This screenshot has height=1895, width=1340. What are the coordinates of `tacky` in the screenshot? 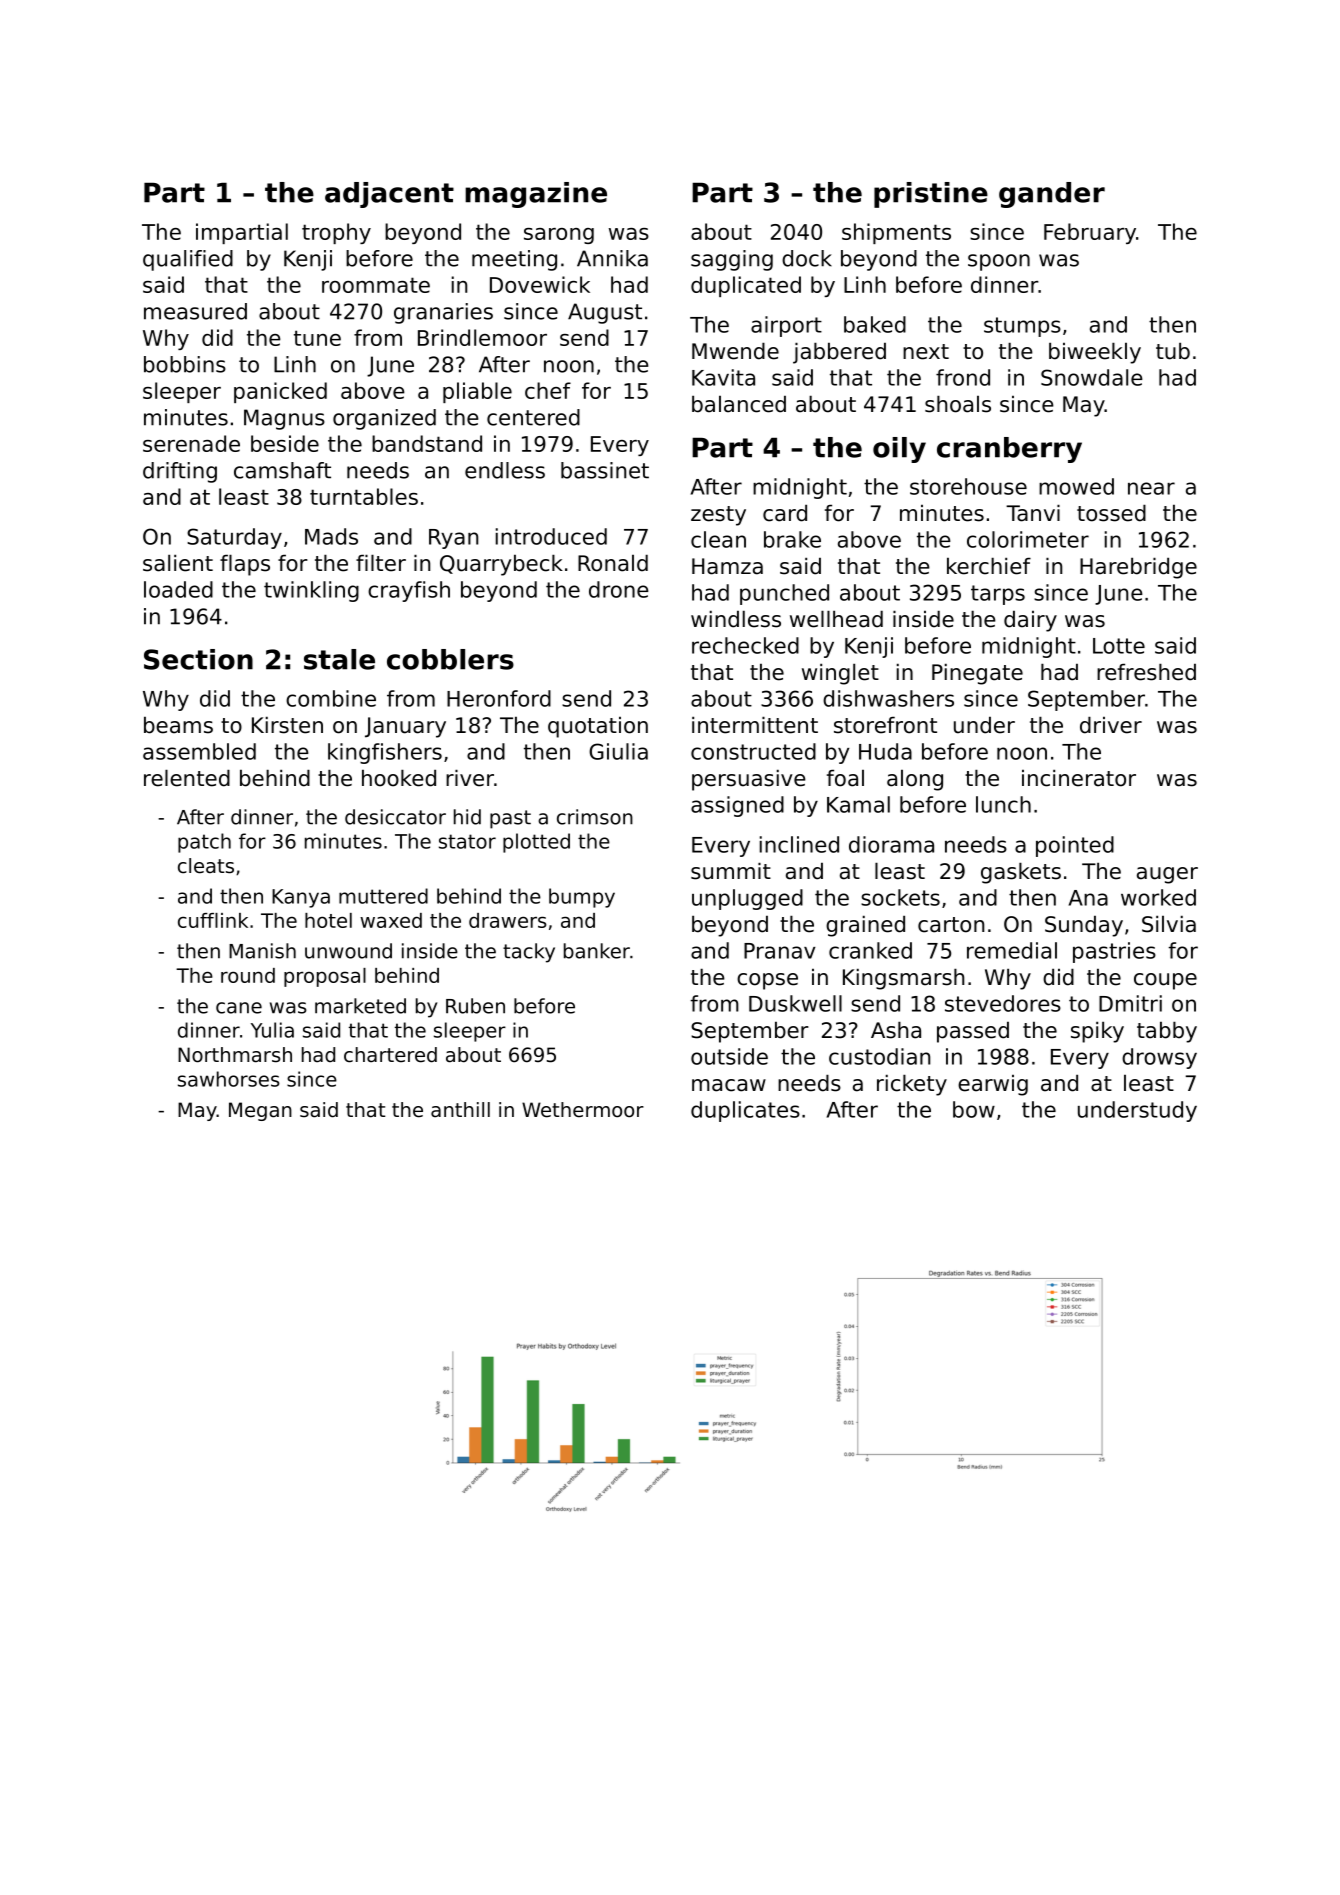 It's located at (529, 953).
